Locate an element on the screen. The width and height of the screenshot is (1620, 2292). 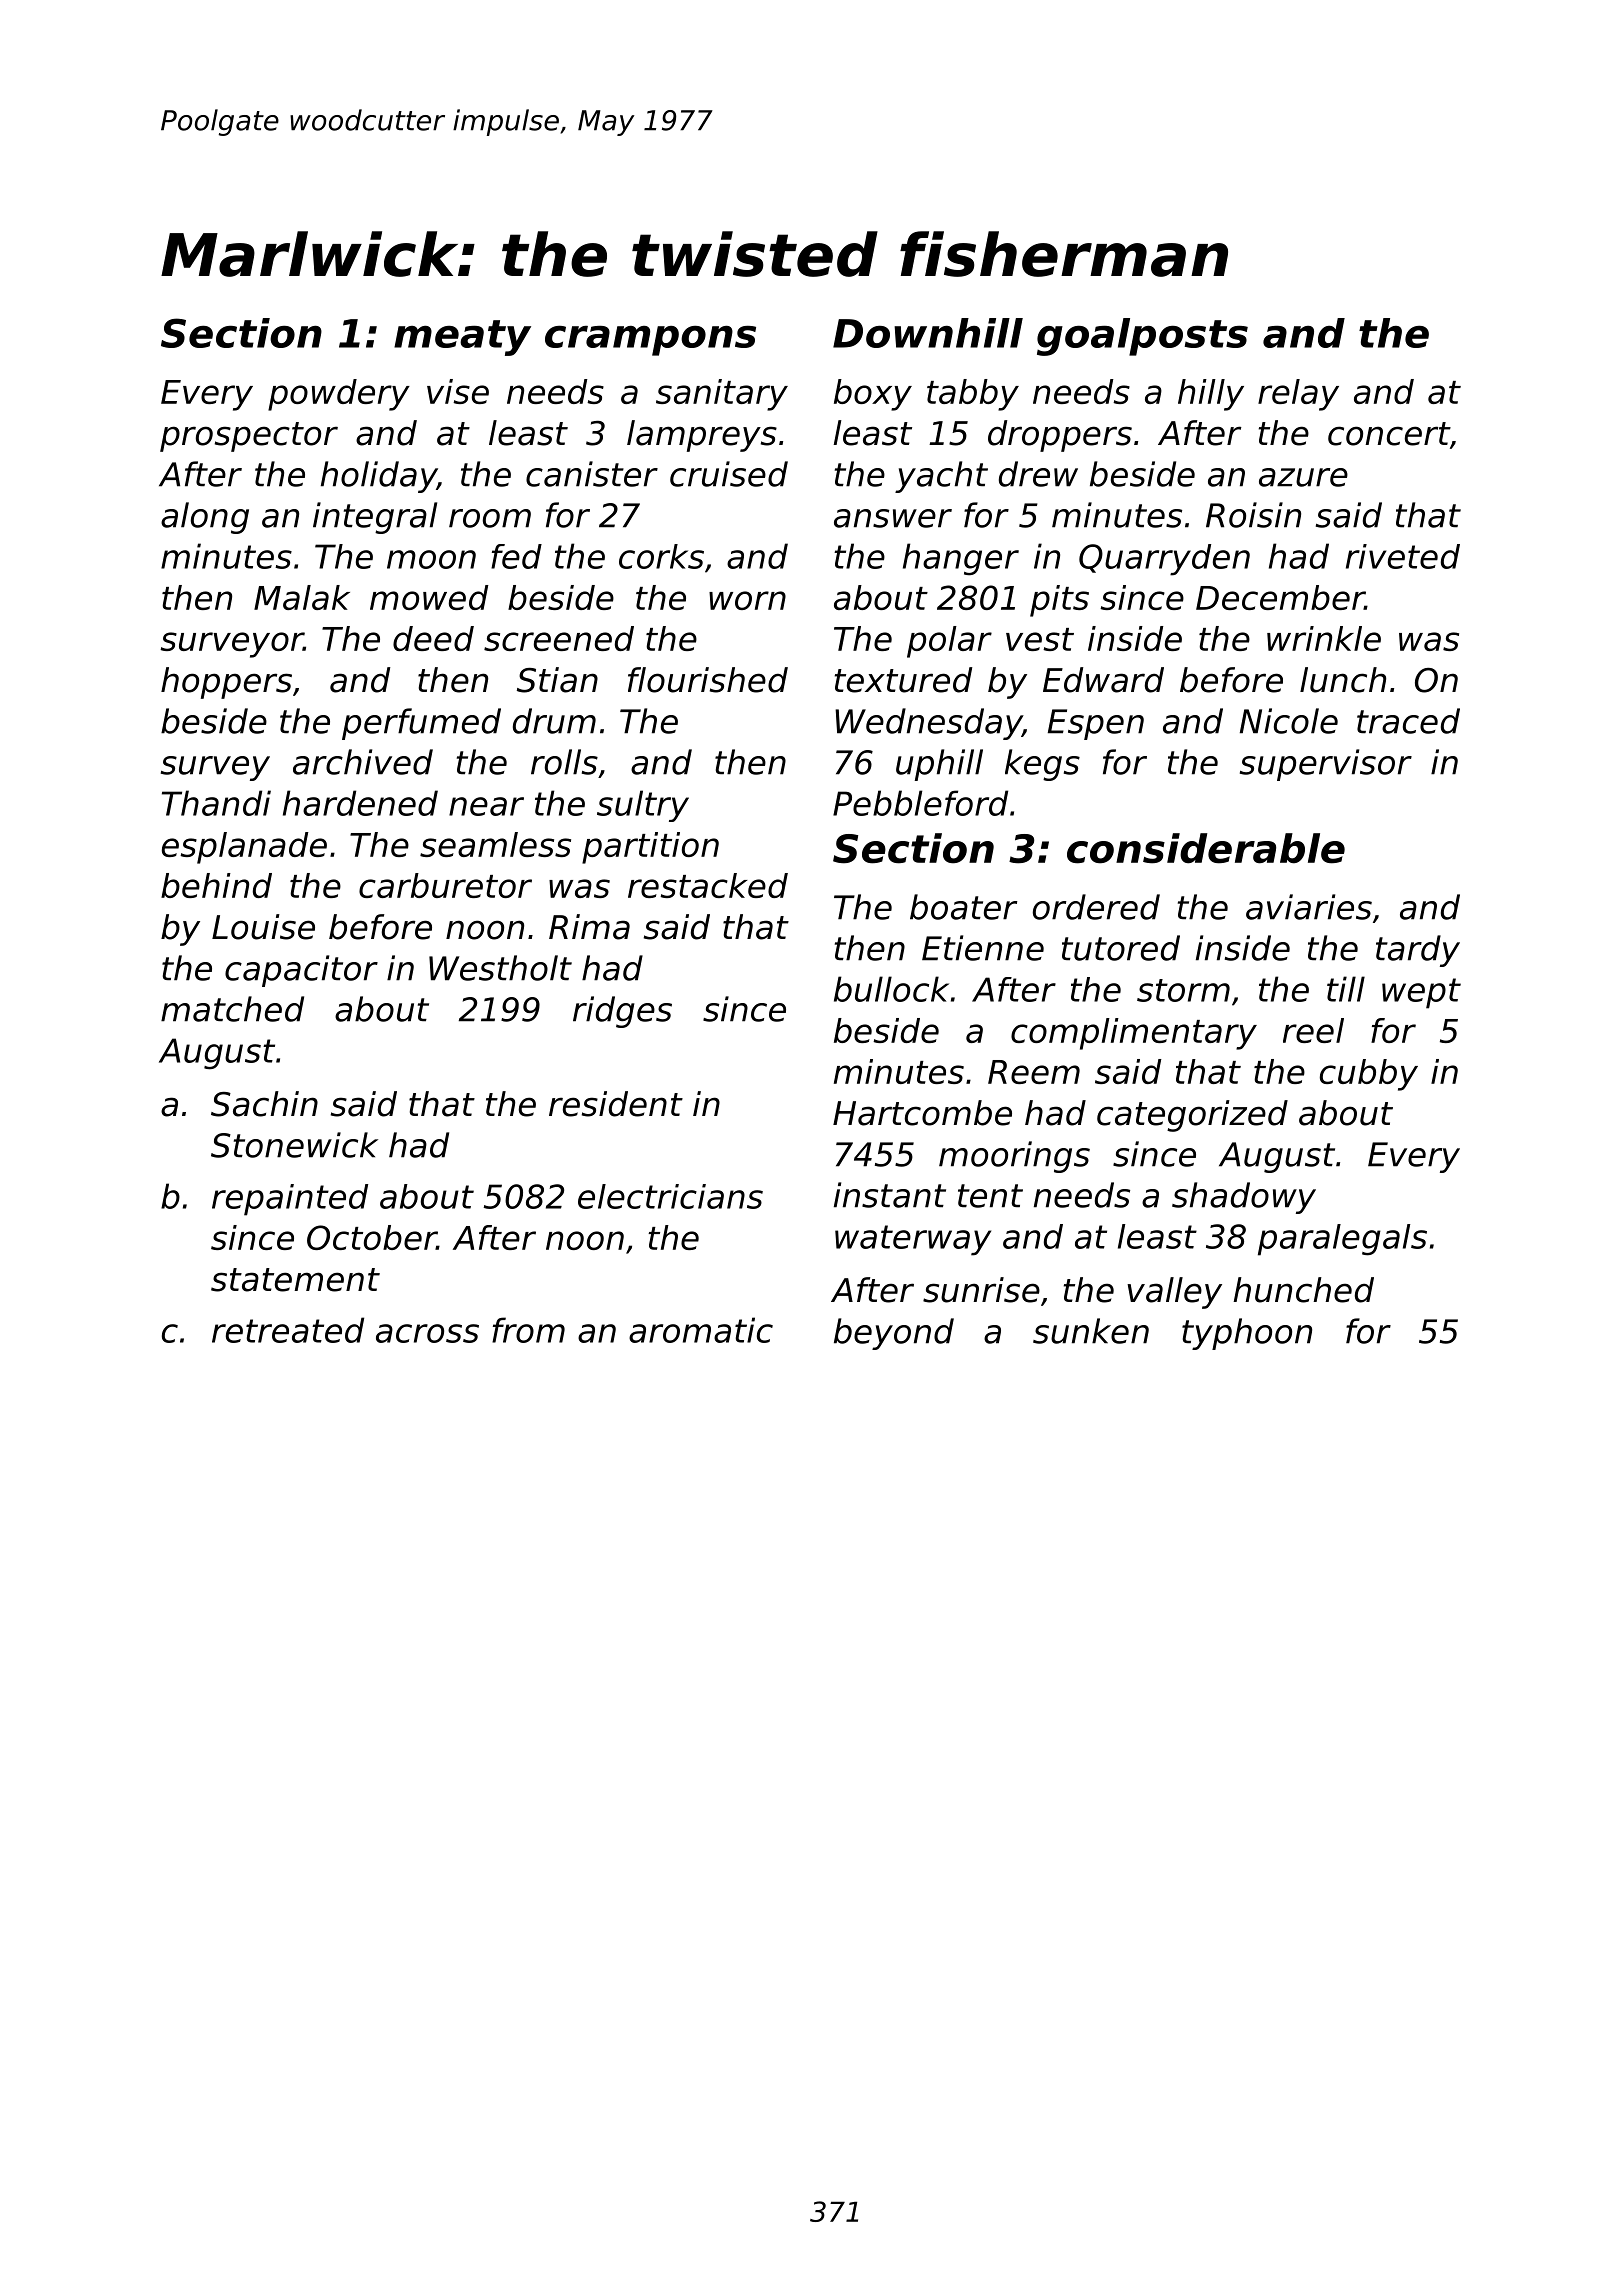
hoppers is located at coordinates (226, 683).
